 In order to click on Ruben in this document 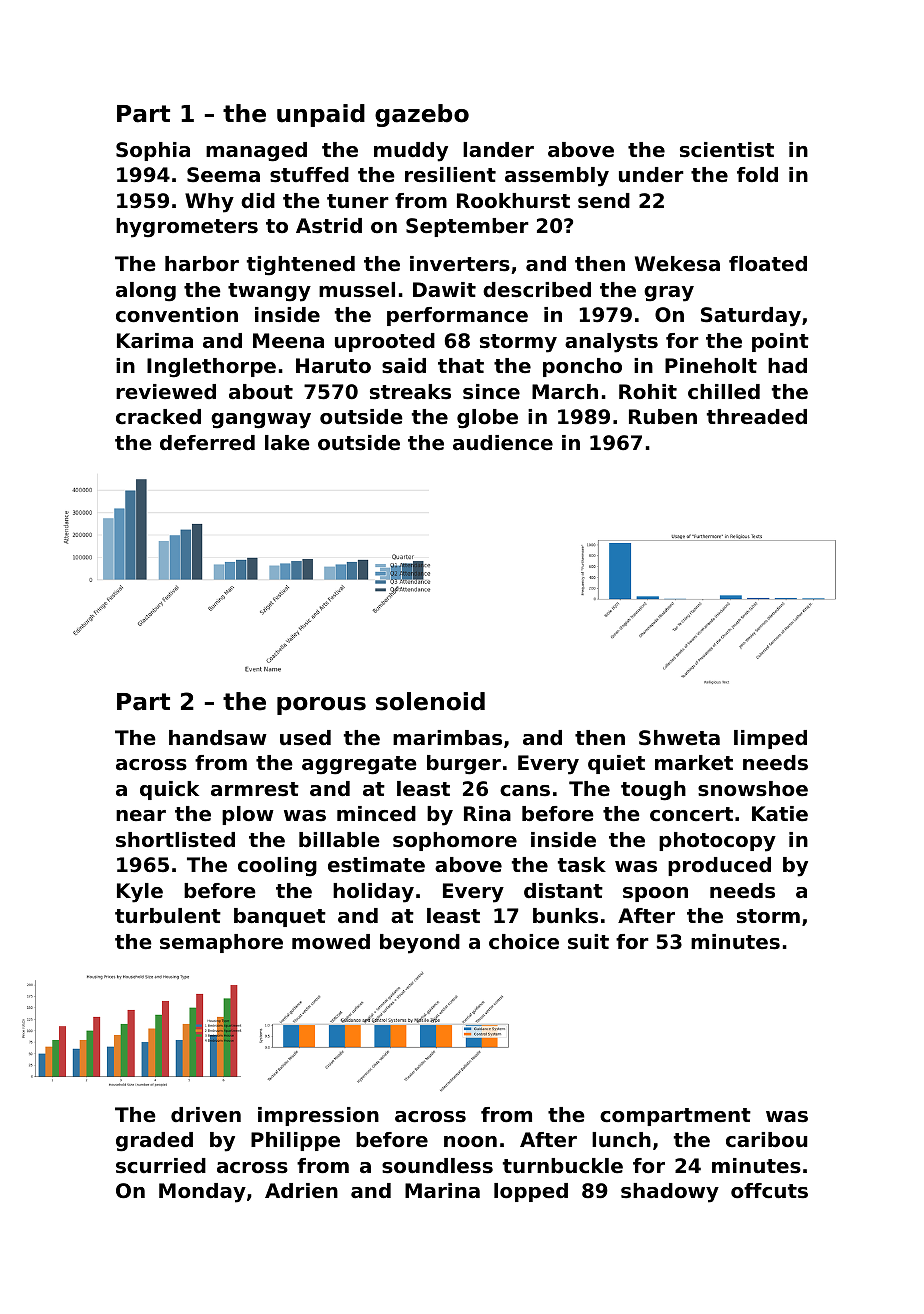, I will do `click(663, 417)`.
